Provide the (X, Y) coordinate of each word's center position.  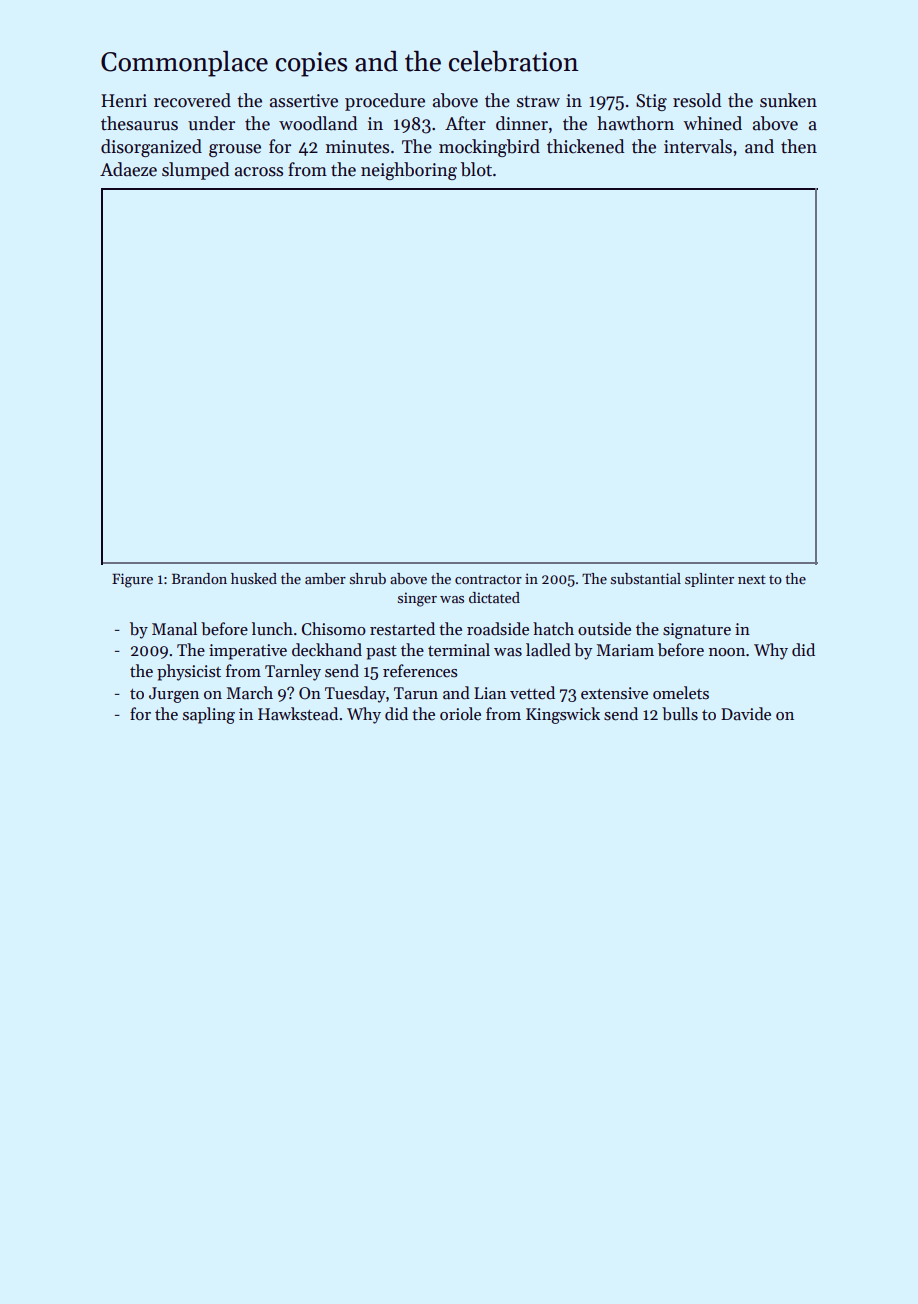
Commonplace (184, 64)
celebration (514, 61)
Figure (132, 580)
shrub (367, 578)
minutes (357, 147)
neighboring (409, 171)
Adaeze (128, 169)
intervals (698, 146)
